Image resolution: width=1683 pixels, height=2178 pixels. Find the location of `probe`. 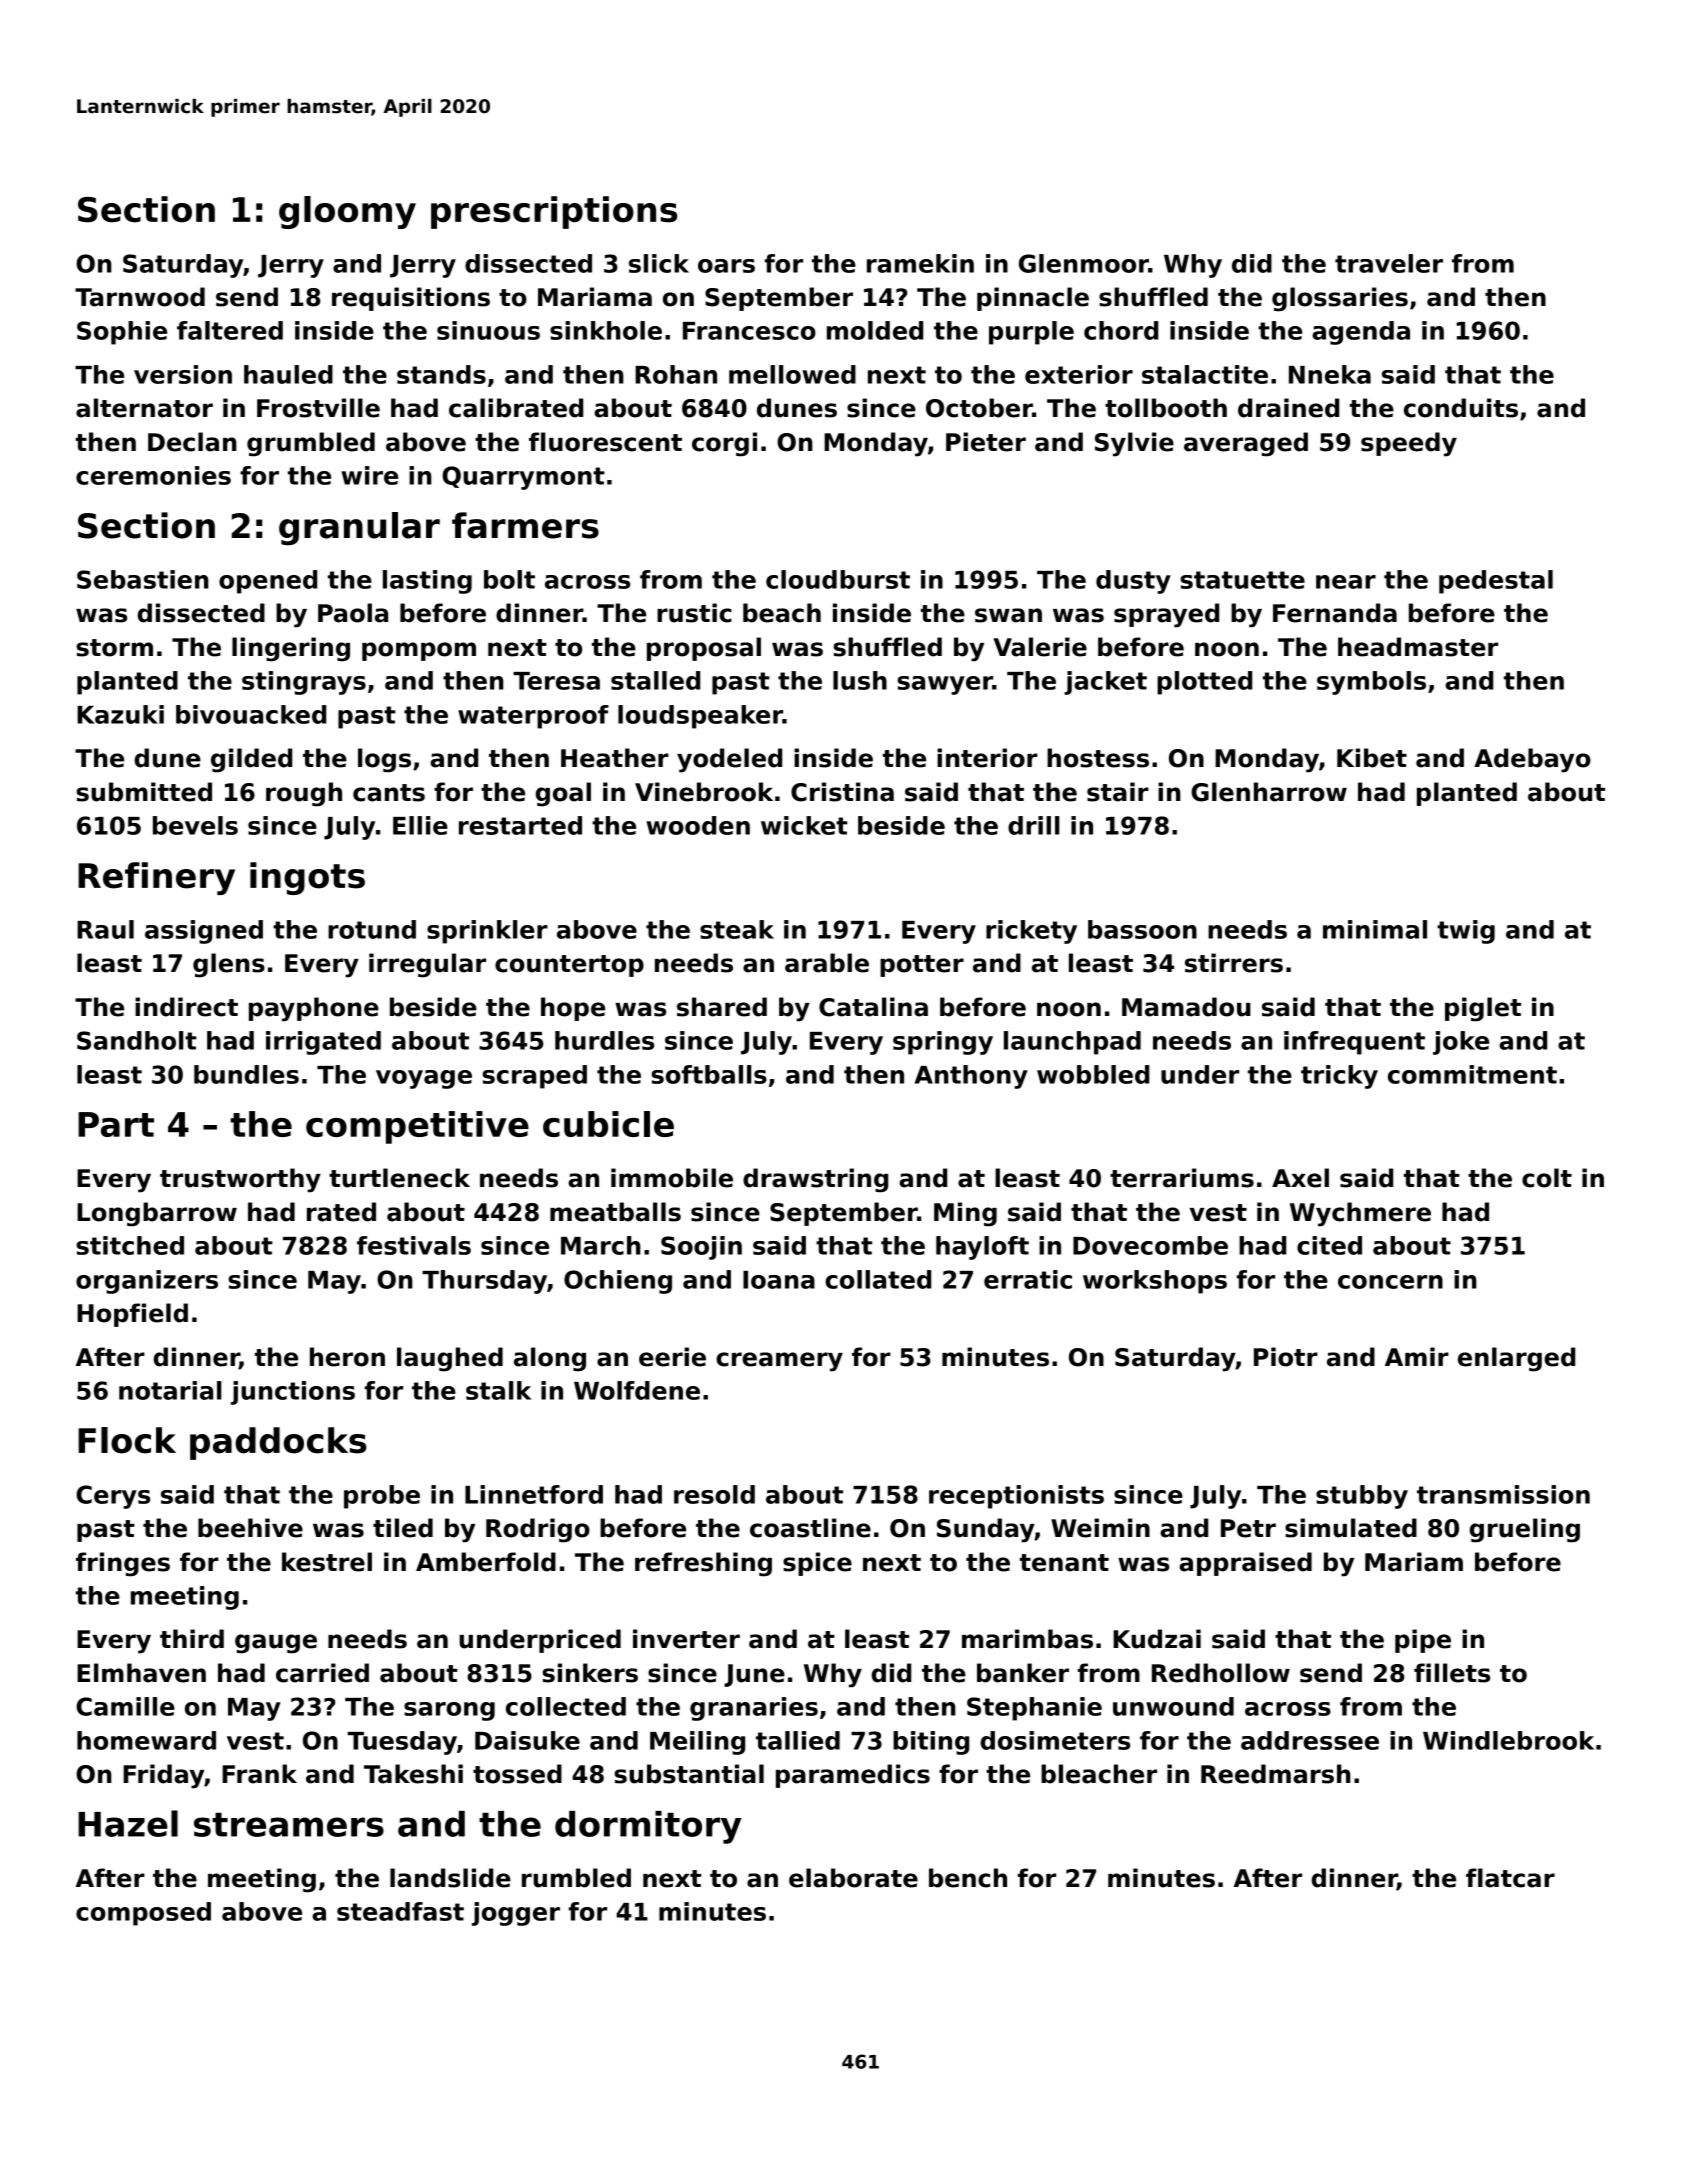

probe is located at coordinates (382, 1497).
